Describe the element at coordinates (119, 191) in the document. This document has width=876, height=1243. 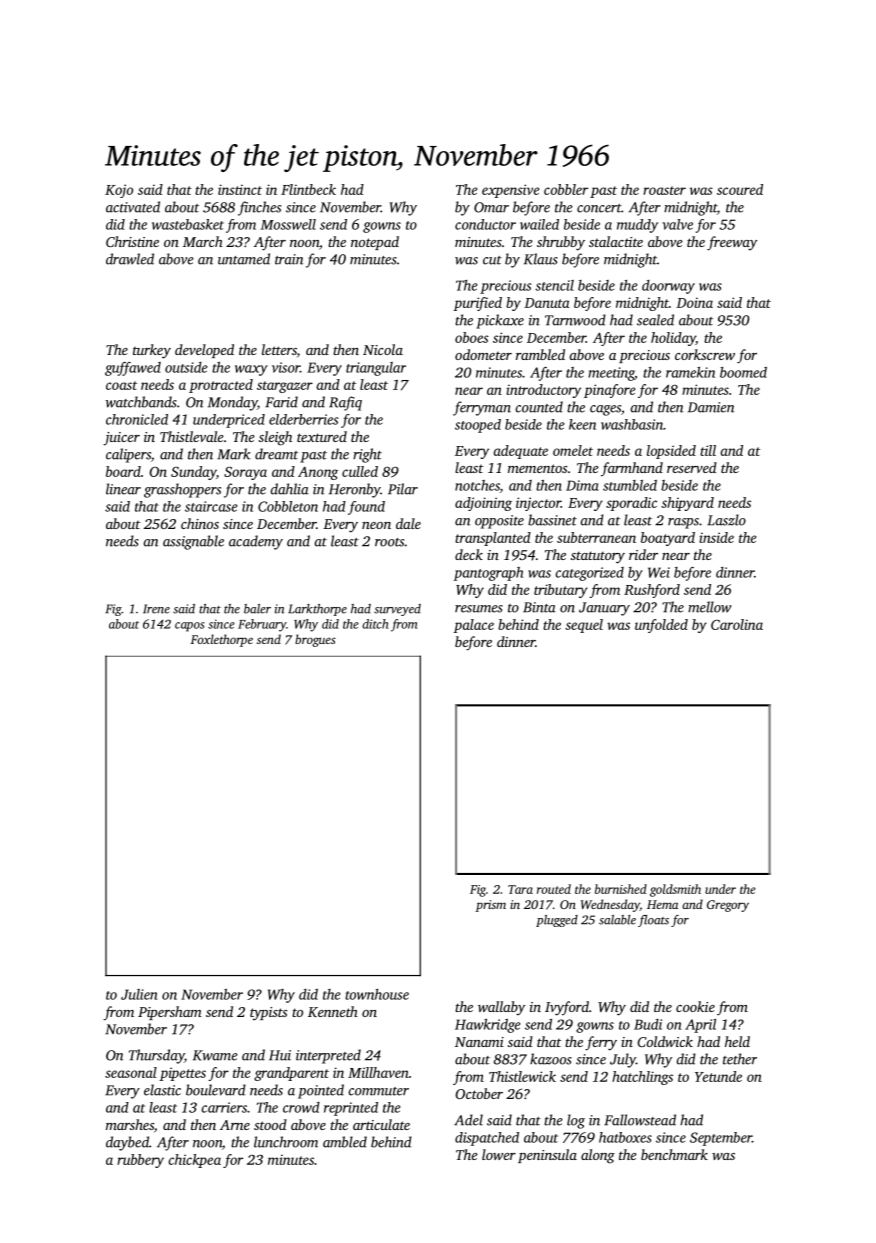
I see `Kojo` at that location.
